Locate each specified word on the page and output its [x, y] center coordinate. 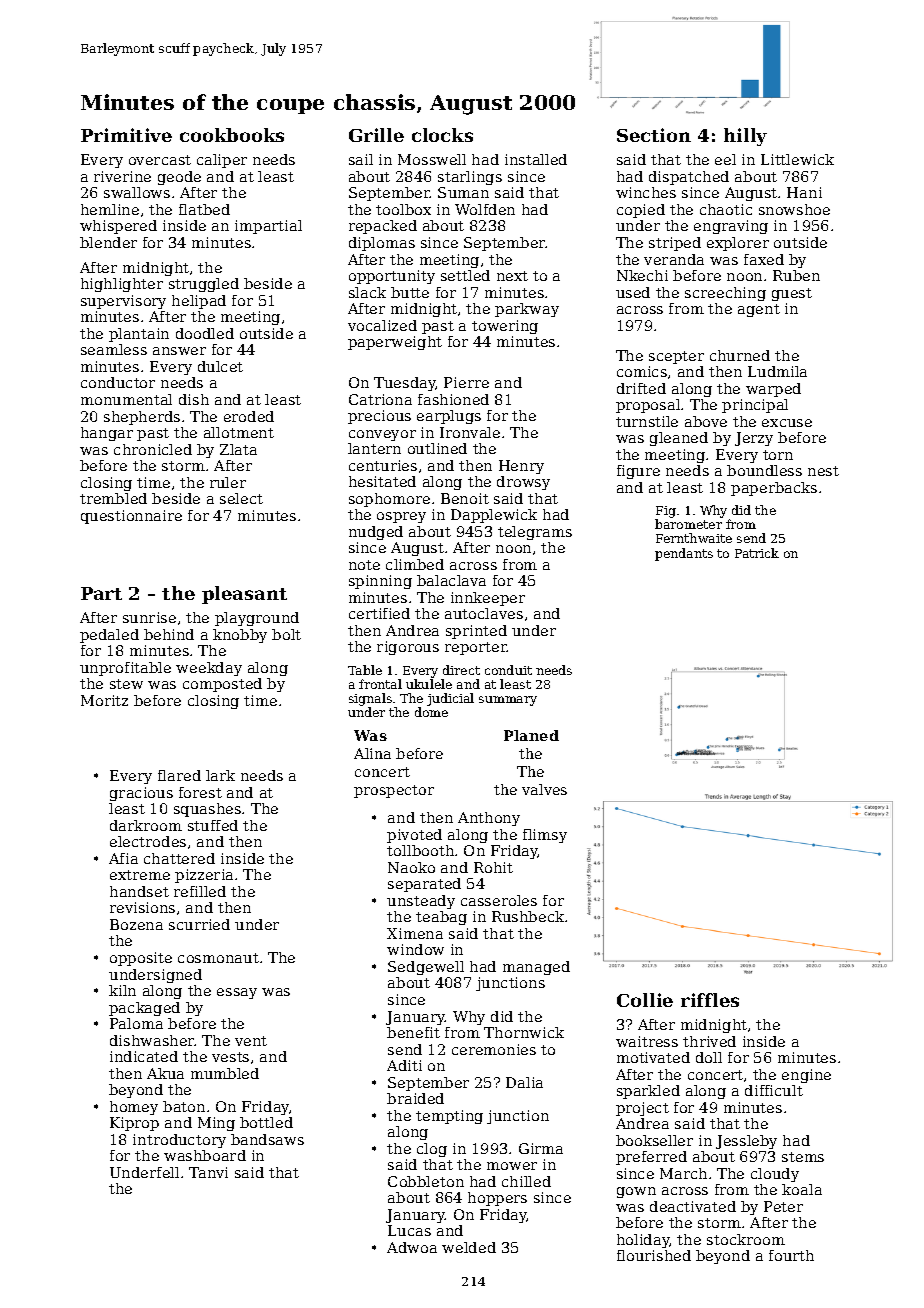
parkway [527, 310]
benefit [413, 1032]
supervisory [123, 302]
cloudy [775, 1175]
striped [675, 244]
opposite [141, 959]
